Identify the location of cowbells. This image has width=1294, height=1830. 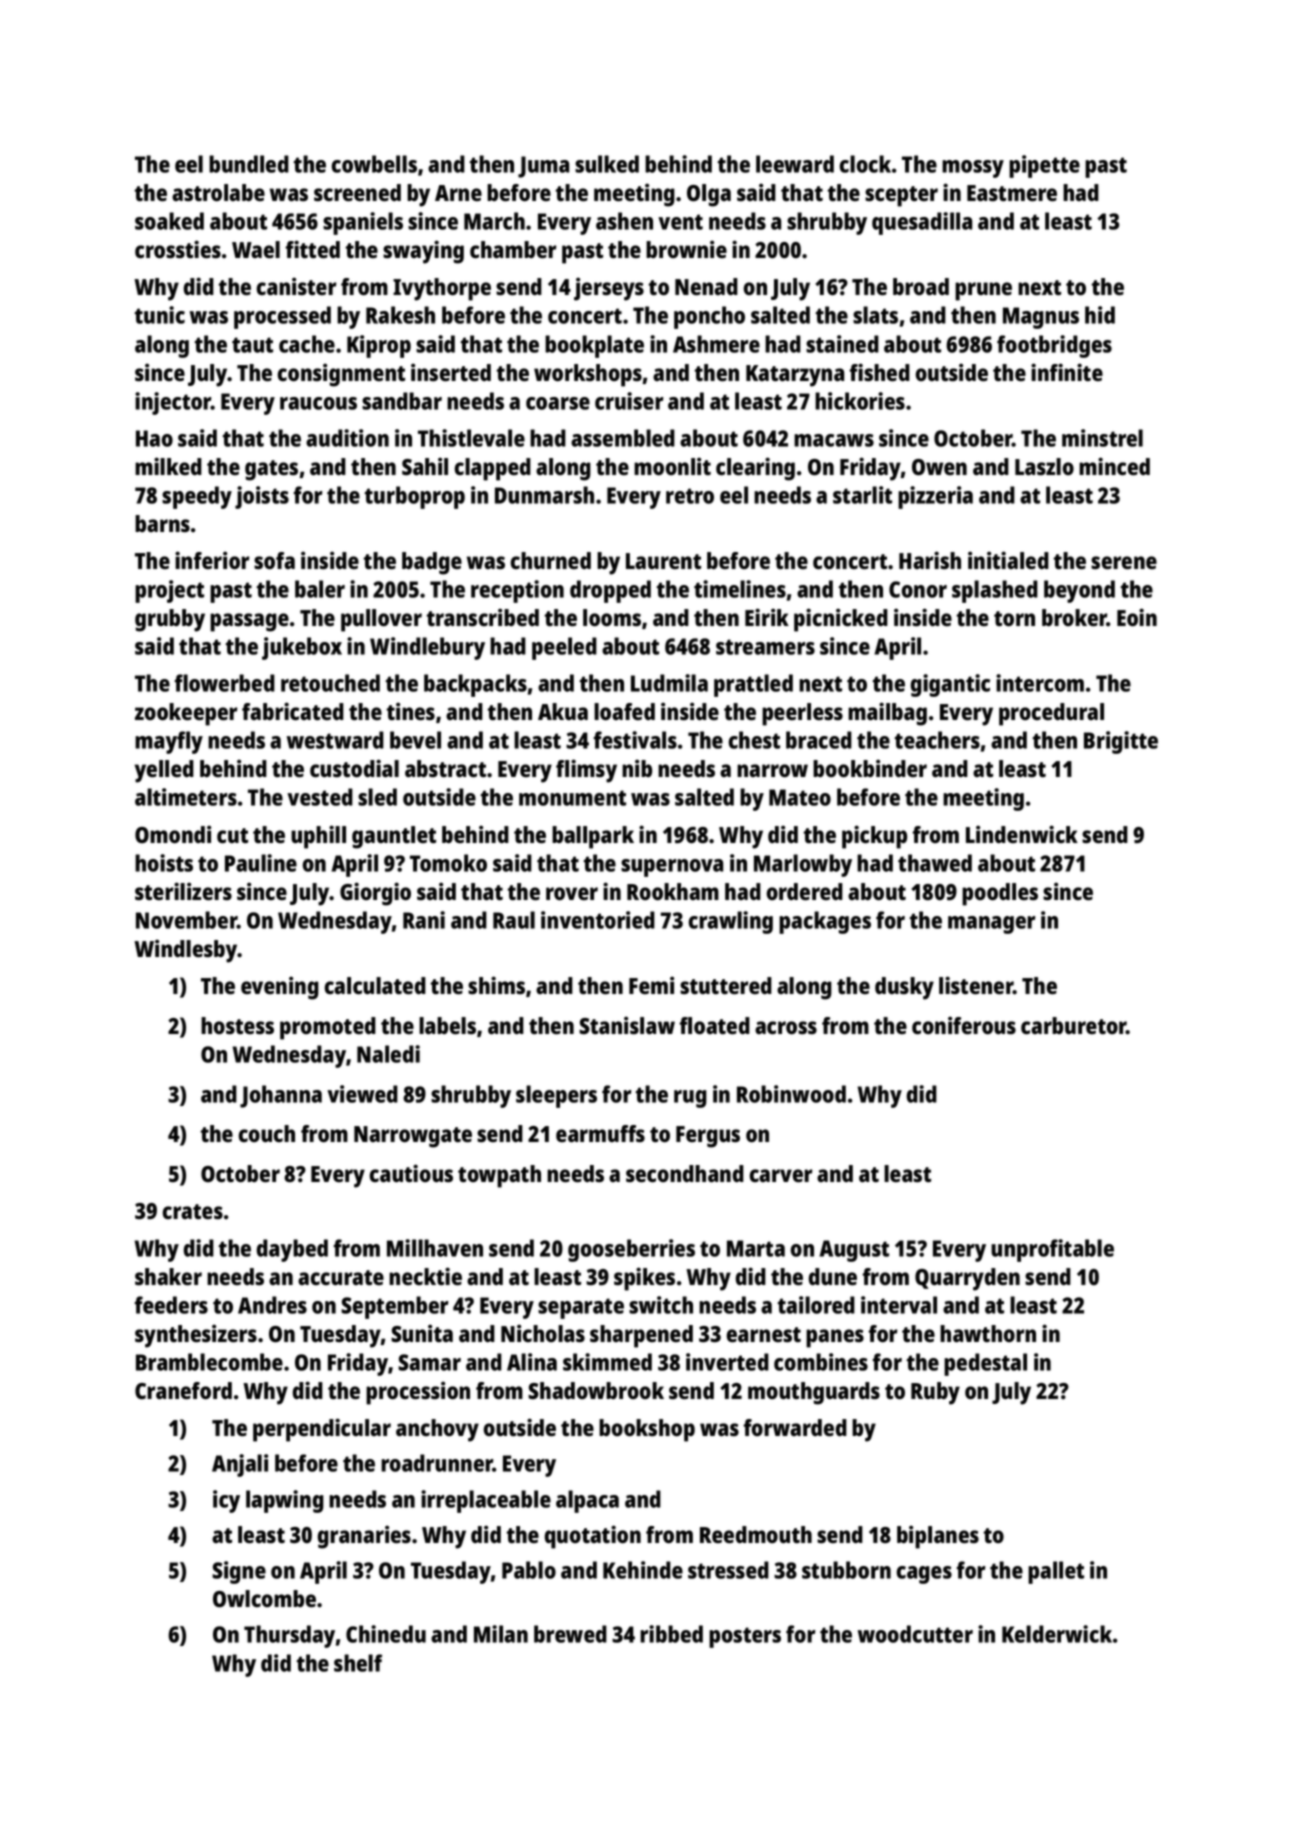
(374, 164).
